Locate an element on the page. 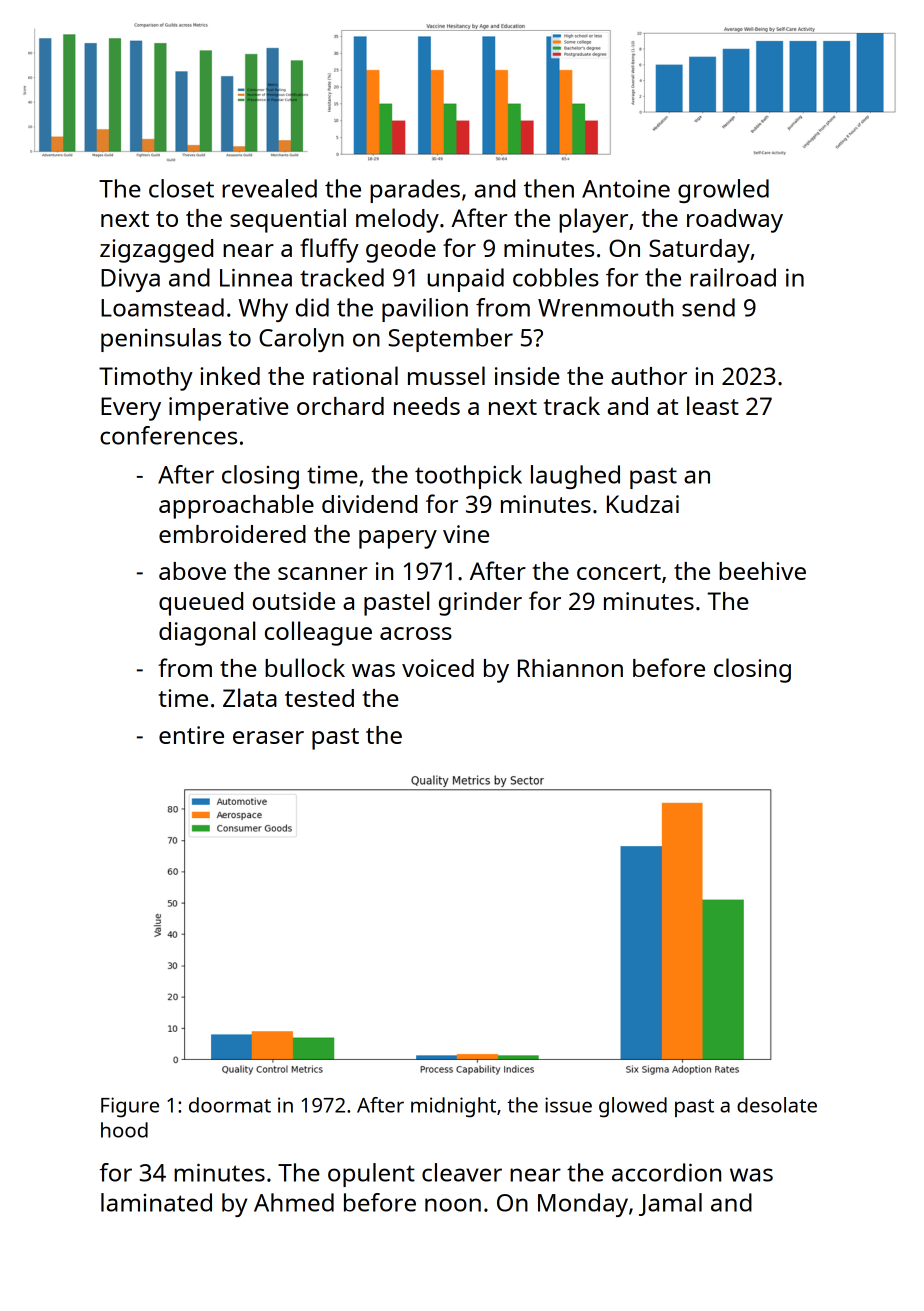 The image size is (924, 1311). zigzagged is located at coordinates (156, 251).
